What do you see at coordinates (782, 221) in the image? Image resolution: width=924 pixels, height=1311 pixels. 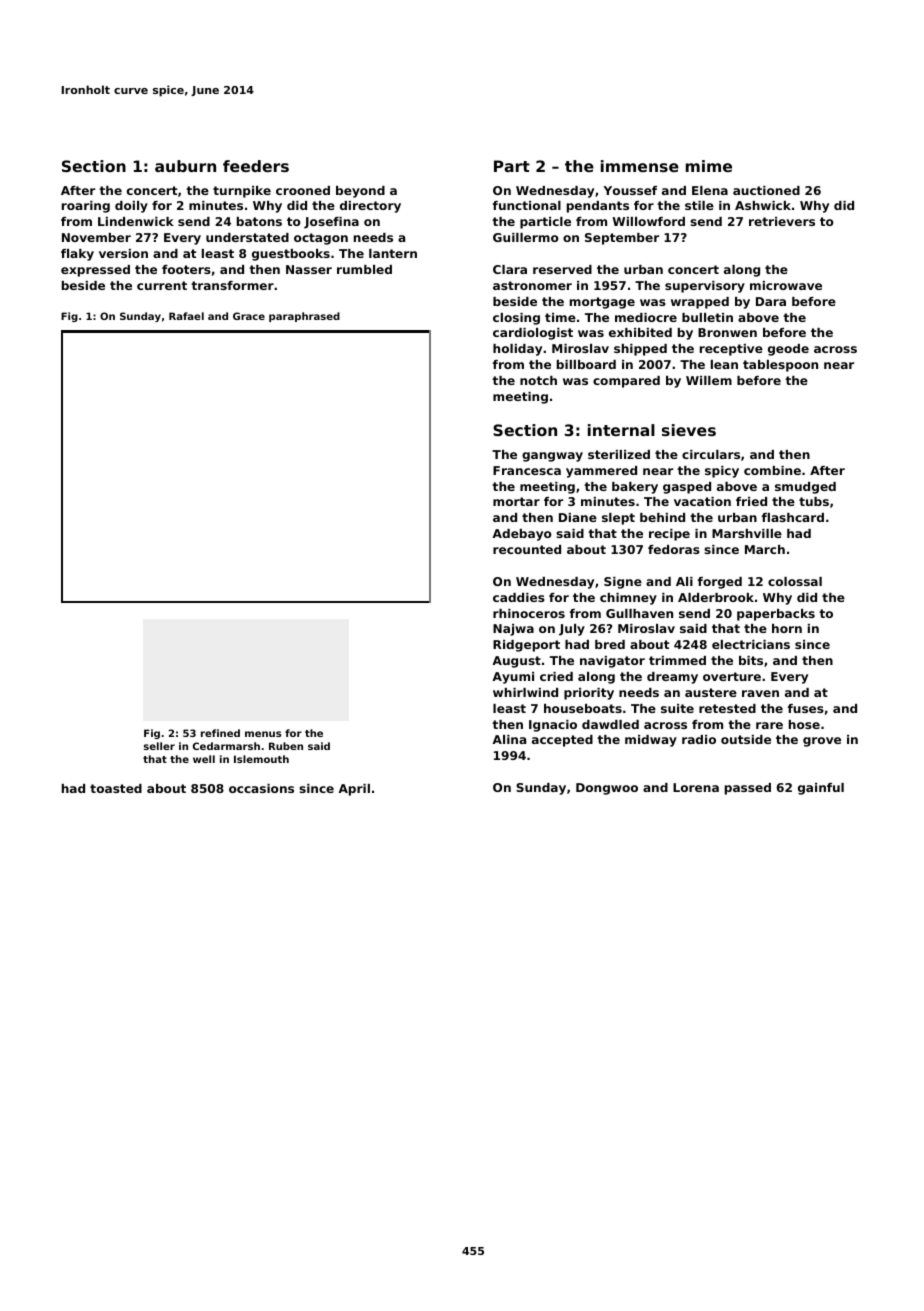 I see `retrievers` at bounding box center [782, 221].
